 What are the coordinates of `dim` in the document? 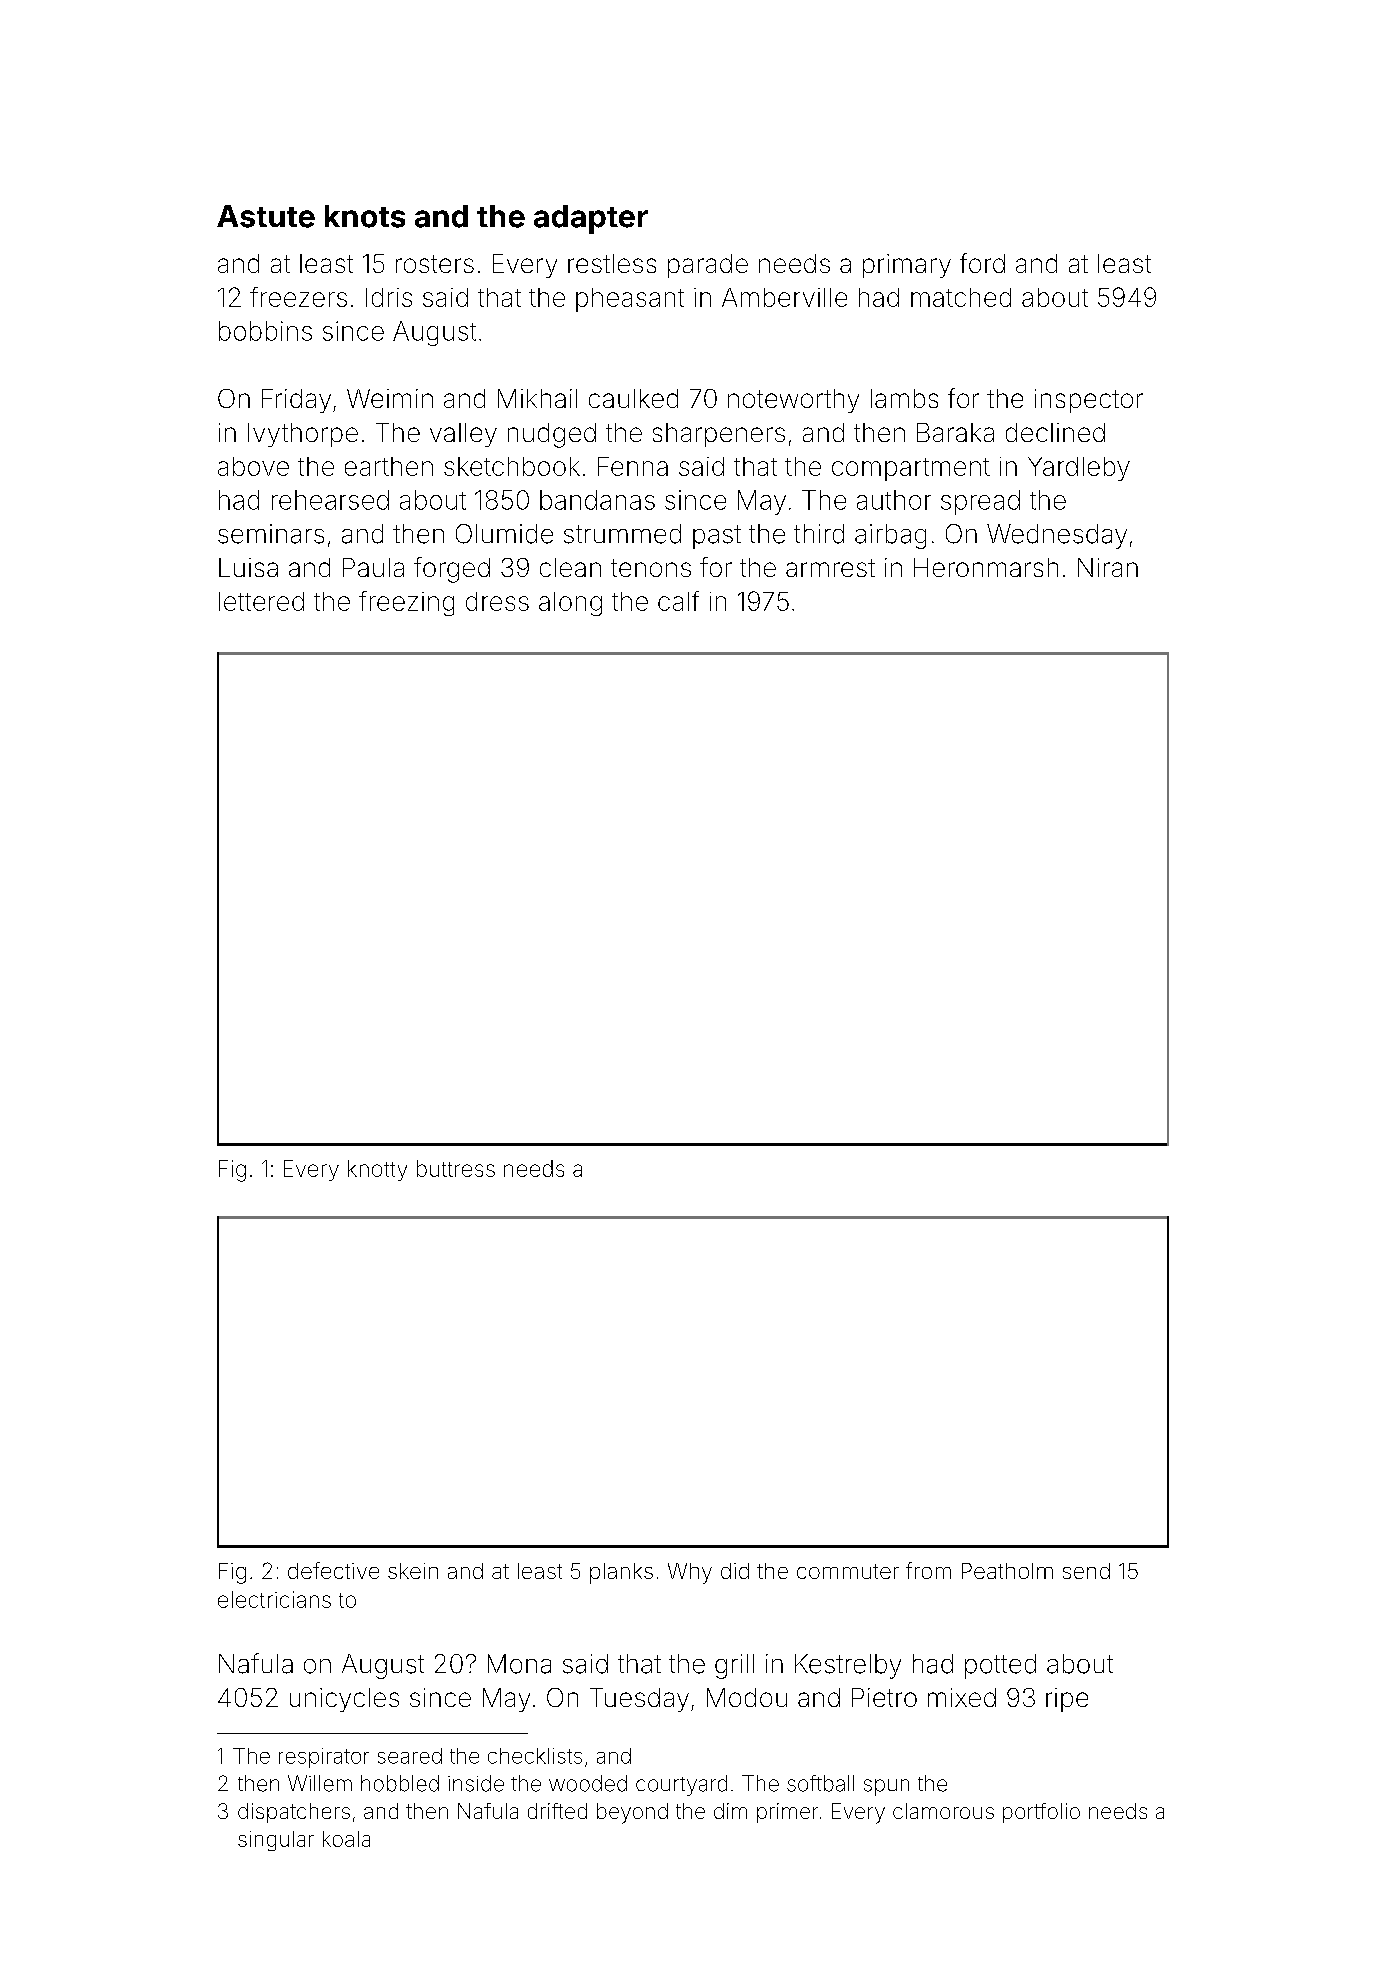 It's located at (730, 1811).
